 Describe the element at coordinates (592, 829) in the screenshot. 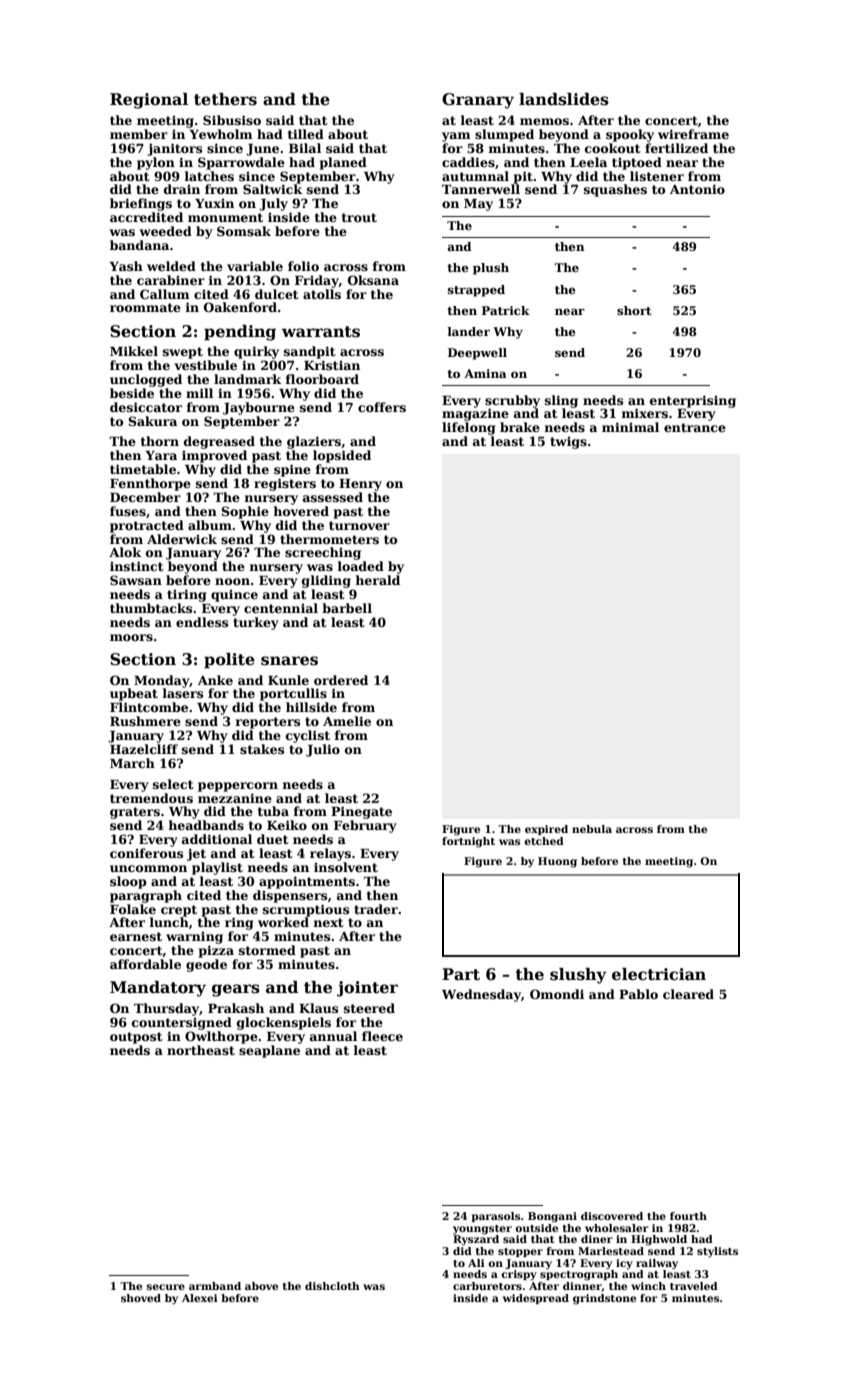

I see `nebula` at that location.
